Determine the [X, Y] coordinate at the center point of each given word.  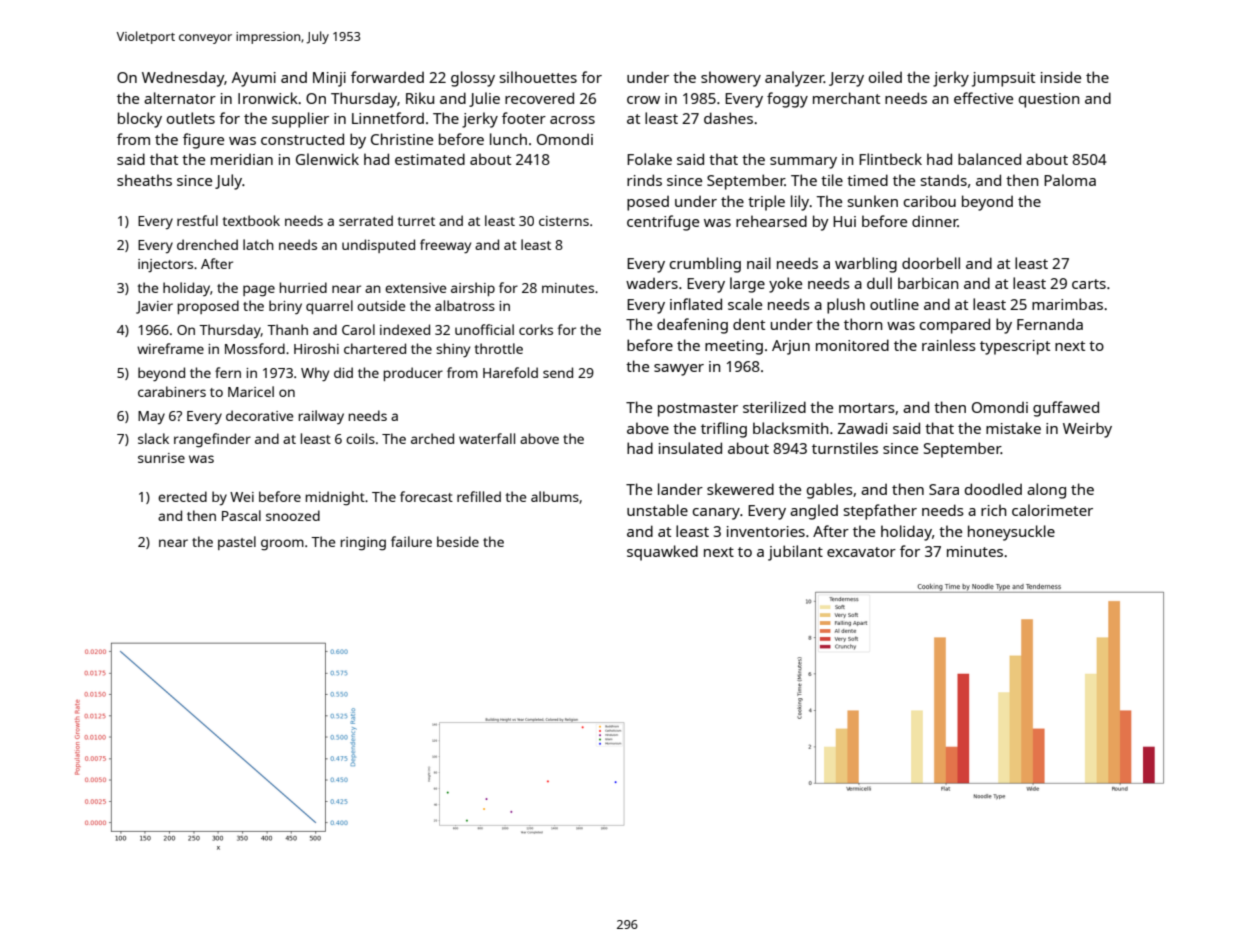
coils [360, 438]
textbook [251, 220]
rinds [644, 180]
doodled [993, 489]
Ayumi [254, 79]
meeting [734, 347]
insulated [690, 448]
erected [182, 496]
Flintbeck [890, 159]
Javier [154, 307]
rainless [949, 345]
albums [555, 496]
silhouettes [538, 77]
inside [1061, 77]
